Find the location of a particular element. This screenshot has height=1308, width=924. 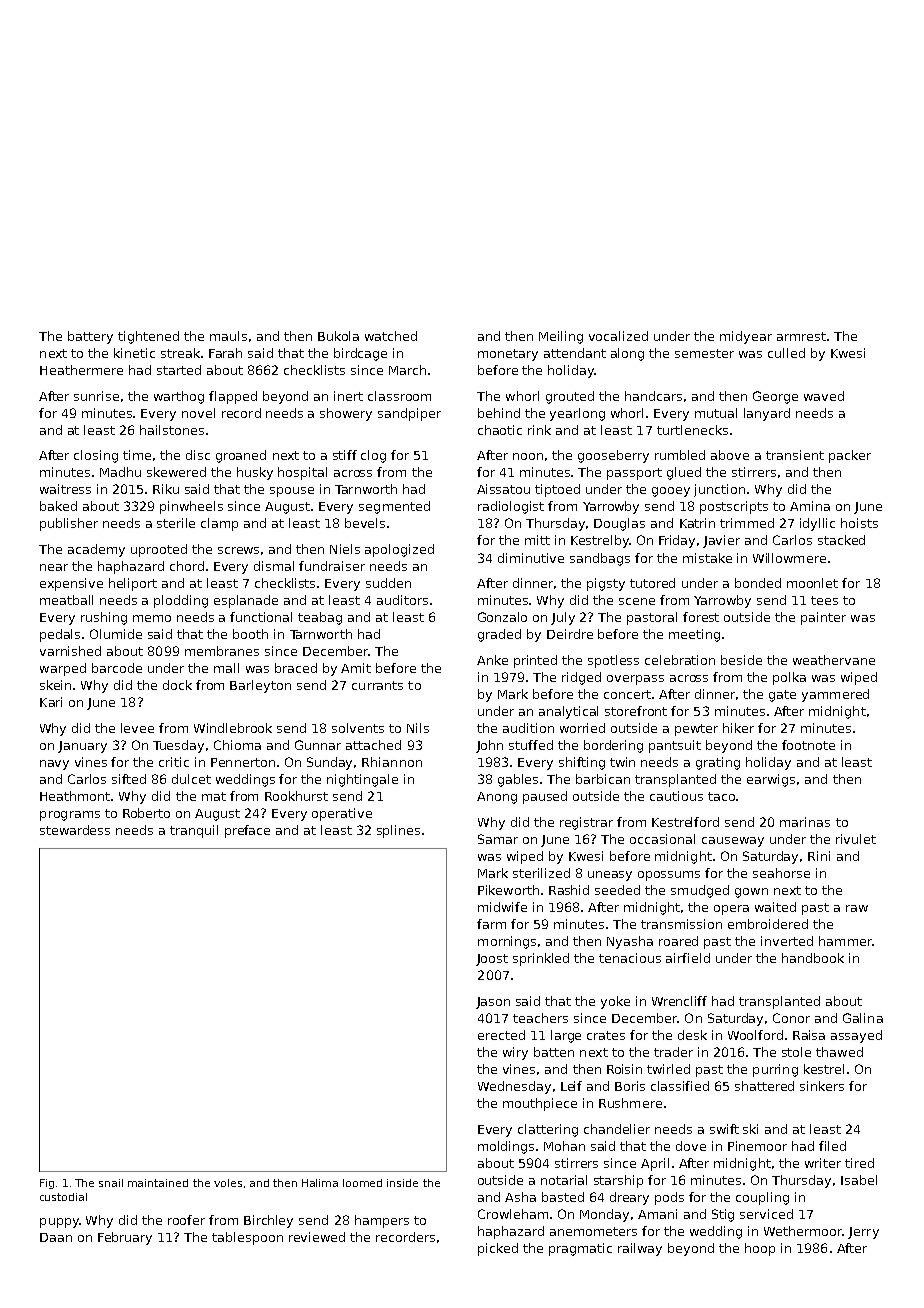

maintained is located at coordinates (158, 1183).
